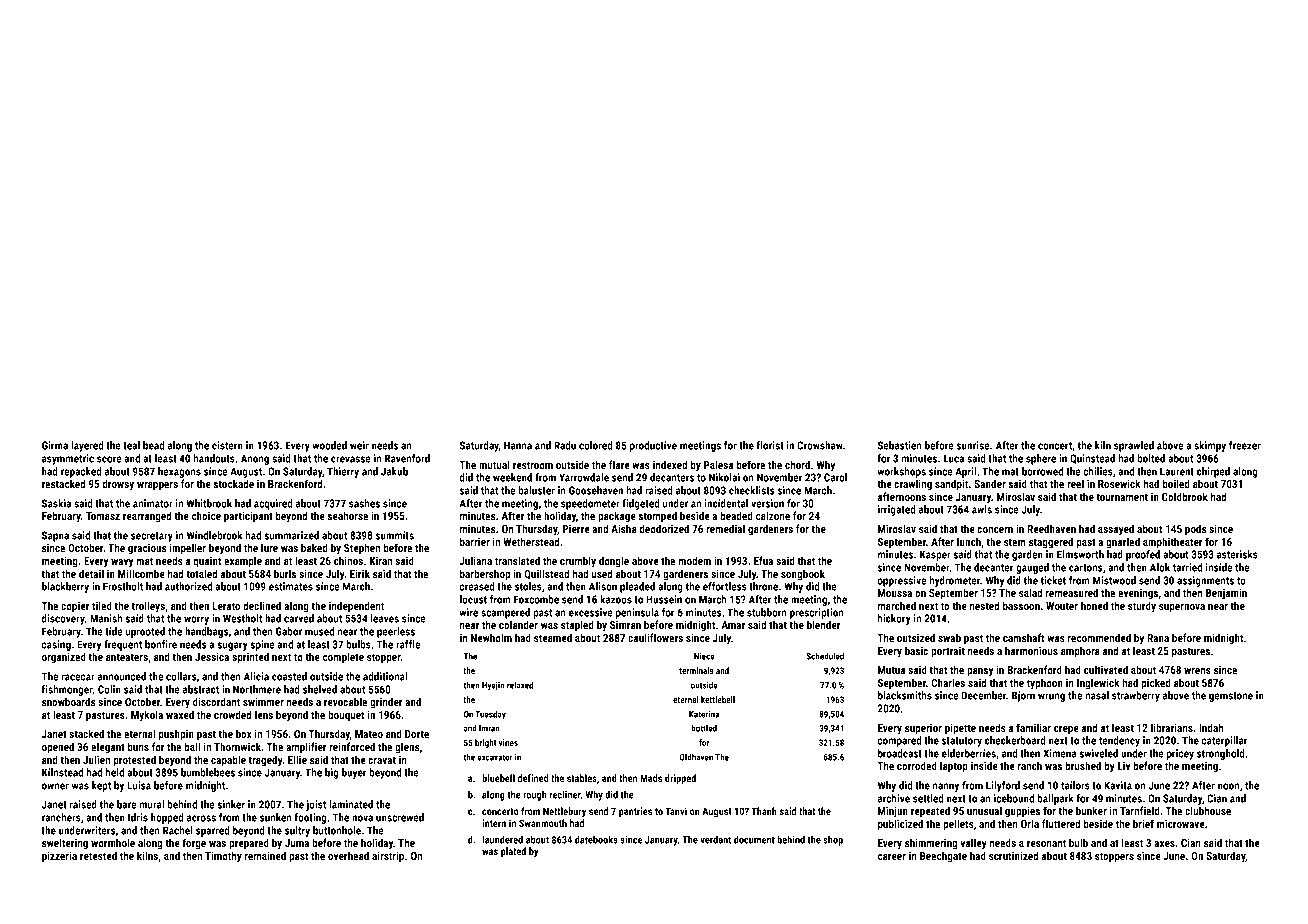 The height and width of the page is (924, 1308). What do you see at coordinates (265, 855) in the page?
I see `remained` at bounding box center [265, 855].
